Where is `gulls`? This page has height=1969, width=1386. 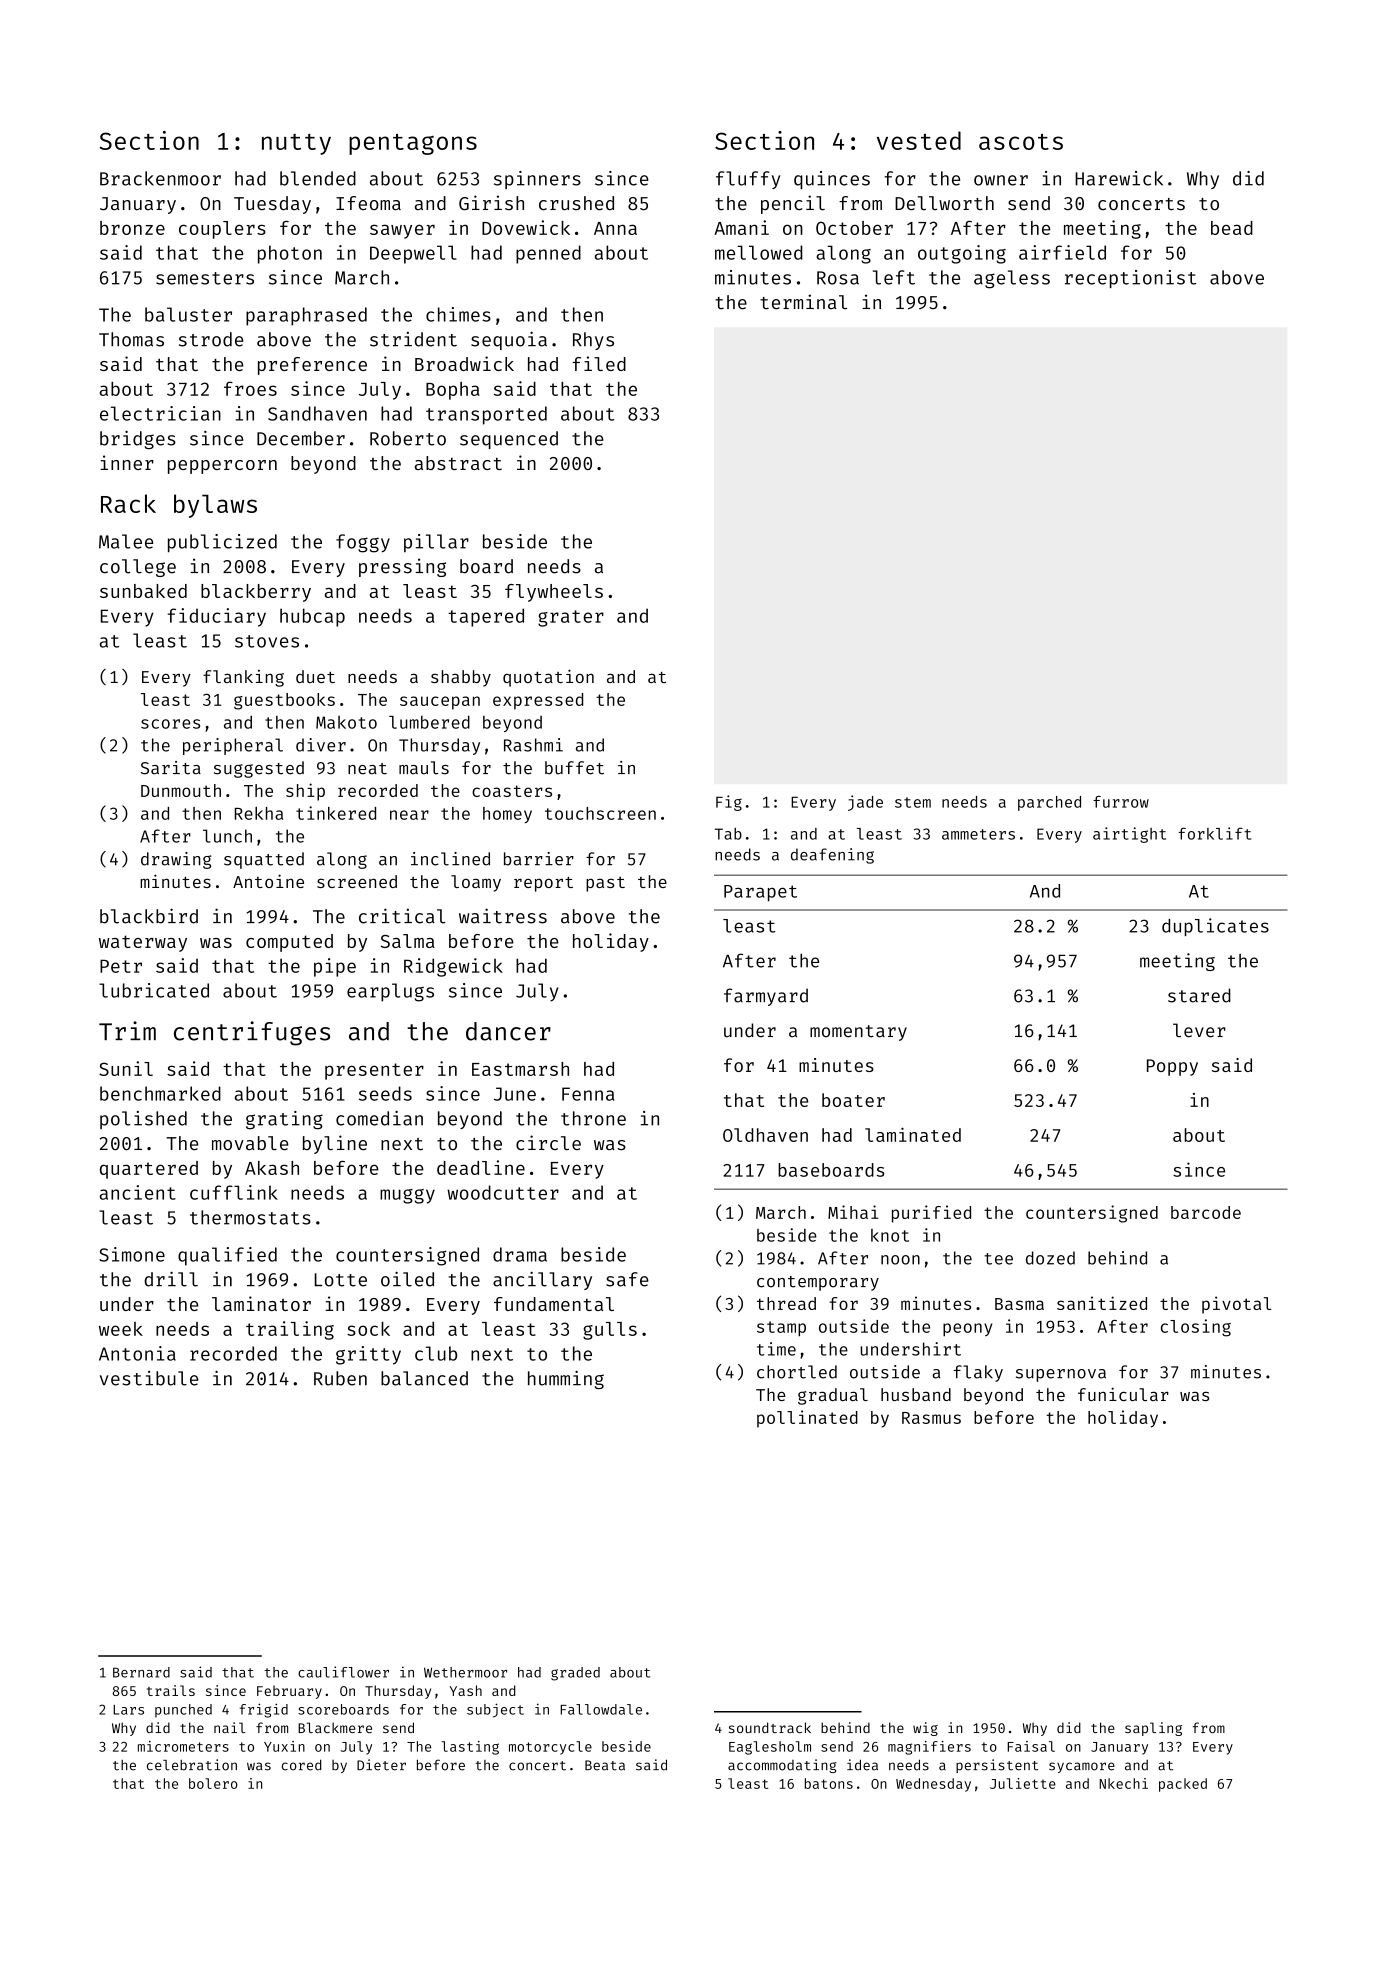
gulls is located at coordinates (610, 1331).
